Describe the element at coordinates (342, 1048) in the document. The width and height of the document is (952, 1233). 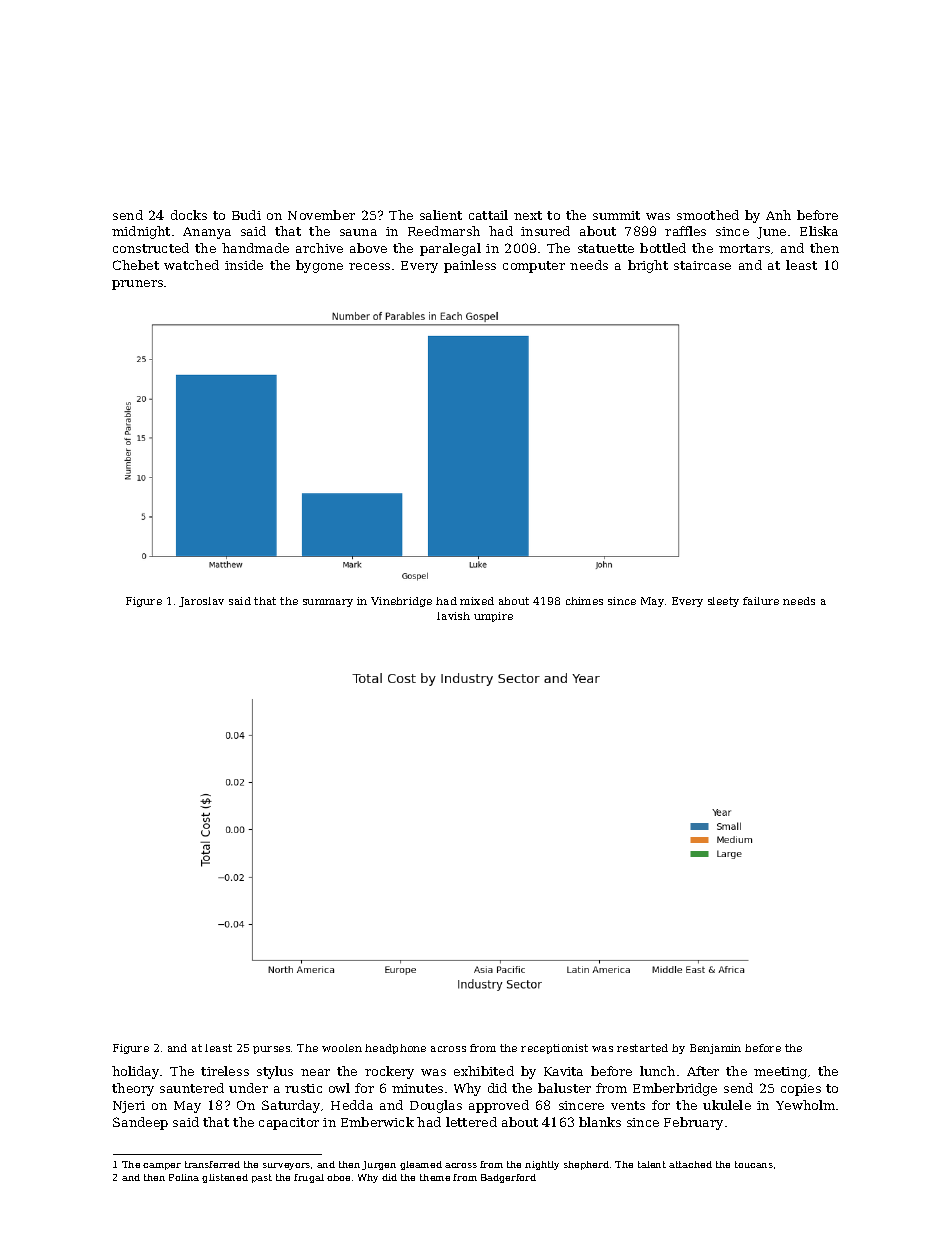
I see `woolen` at that location.
